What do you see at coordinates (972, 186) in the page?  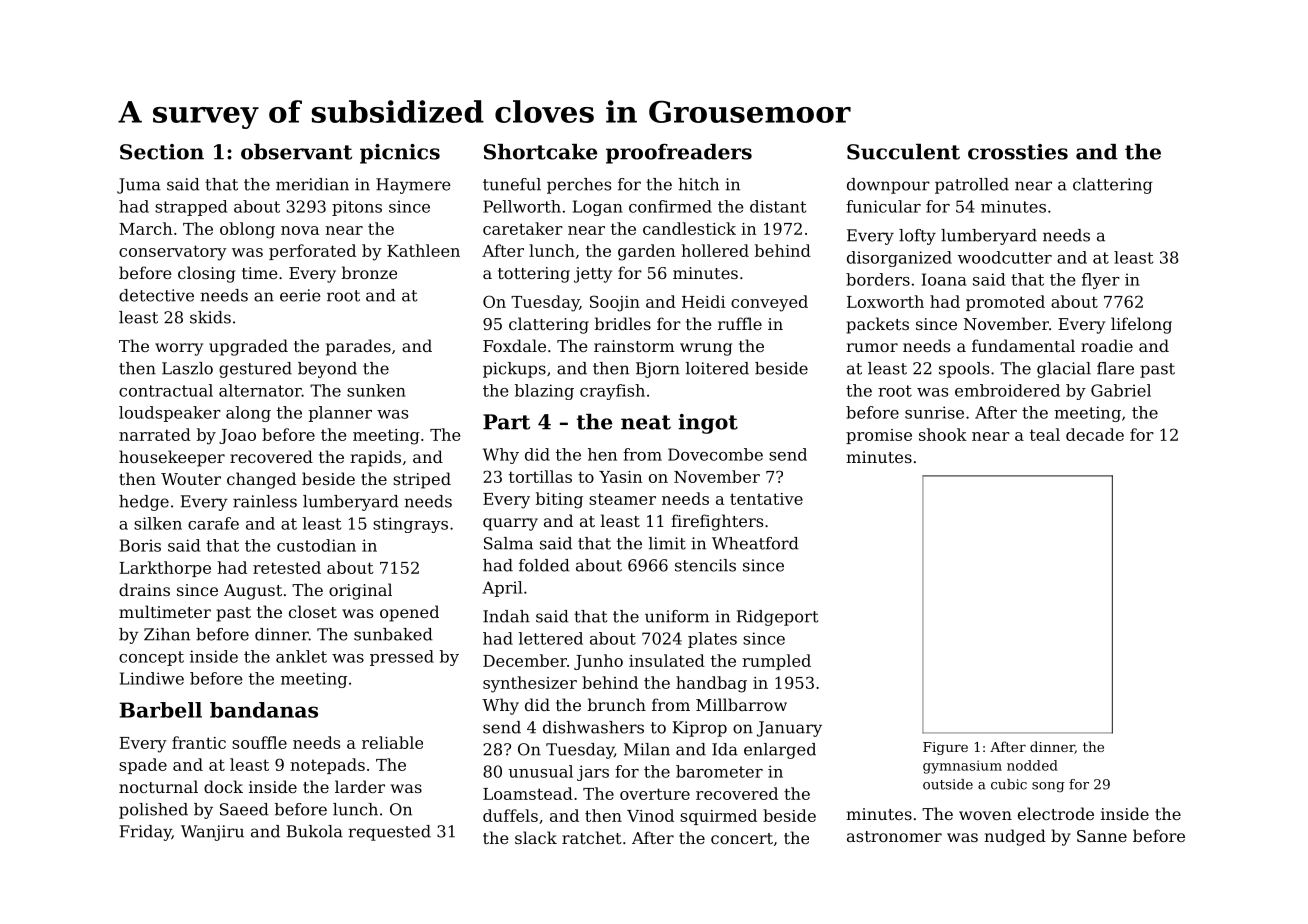 I see `patrolled` at bounding box center [972, 186].
